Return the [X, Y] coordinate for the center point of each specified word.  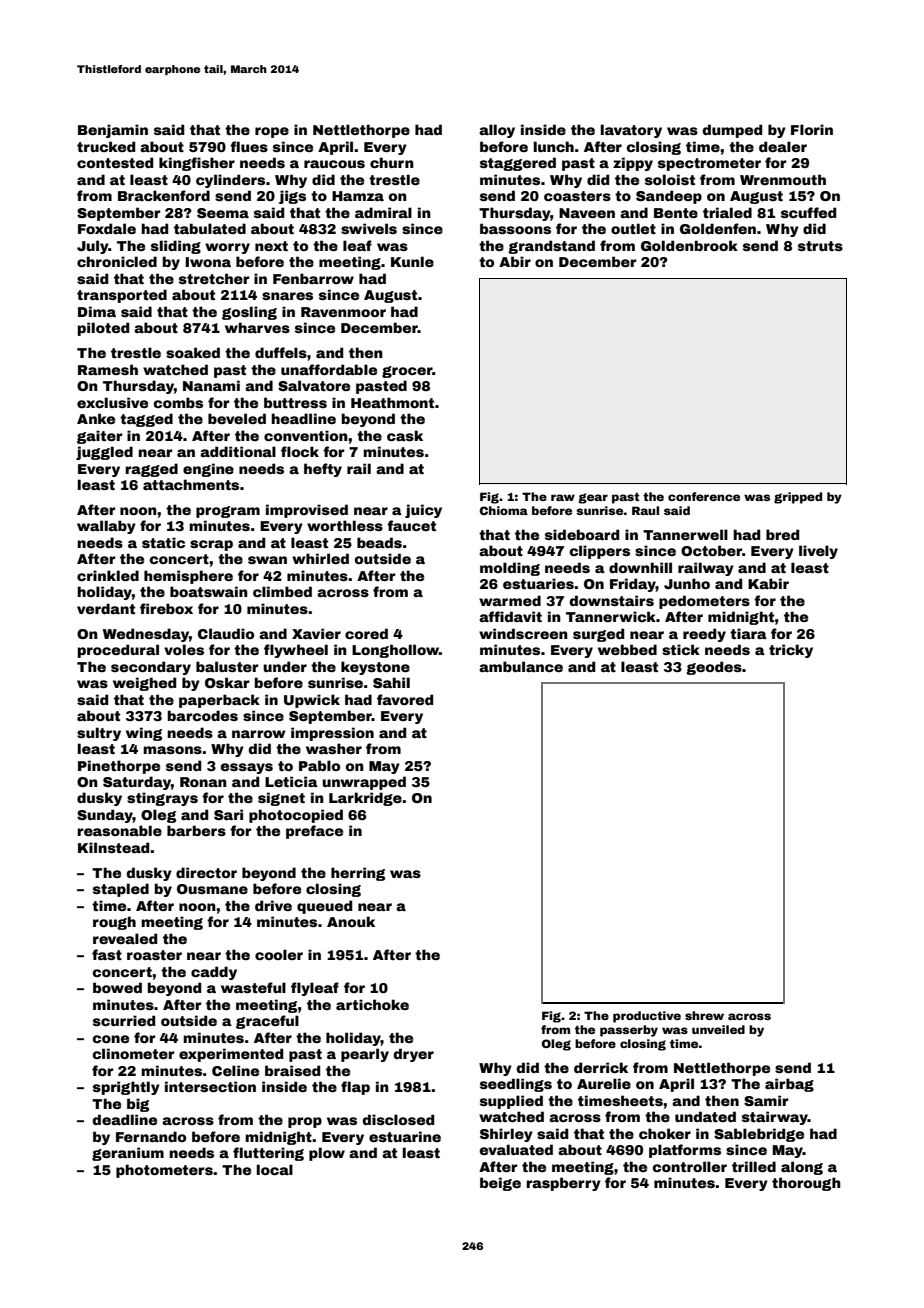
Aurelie [604, 1083]
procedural [118, 651]
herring [358, 874]
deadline [124, 1119]
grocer [407, 372]
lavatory [631, 131]
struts [820, 246]
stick [681, 649]
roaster [154, 955]
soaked [193, 352]
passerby [629, 1031]
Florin [812, 129]
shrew [704, 1015]
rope [272, 132]
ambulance [521, 666]
